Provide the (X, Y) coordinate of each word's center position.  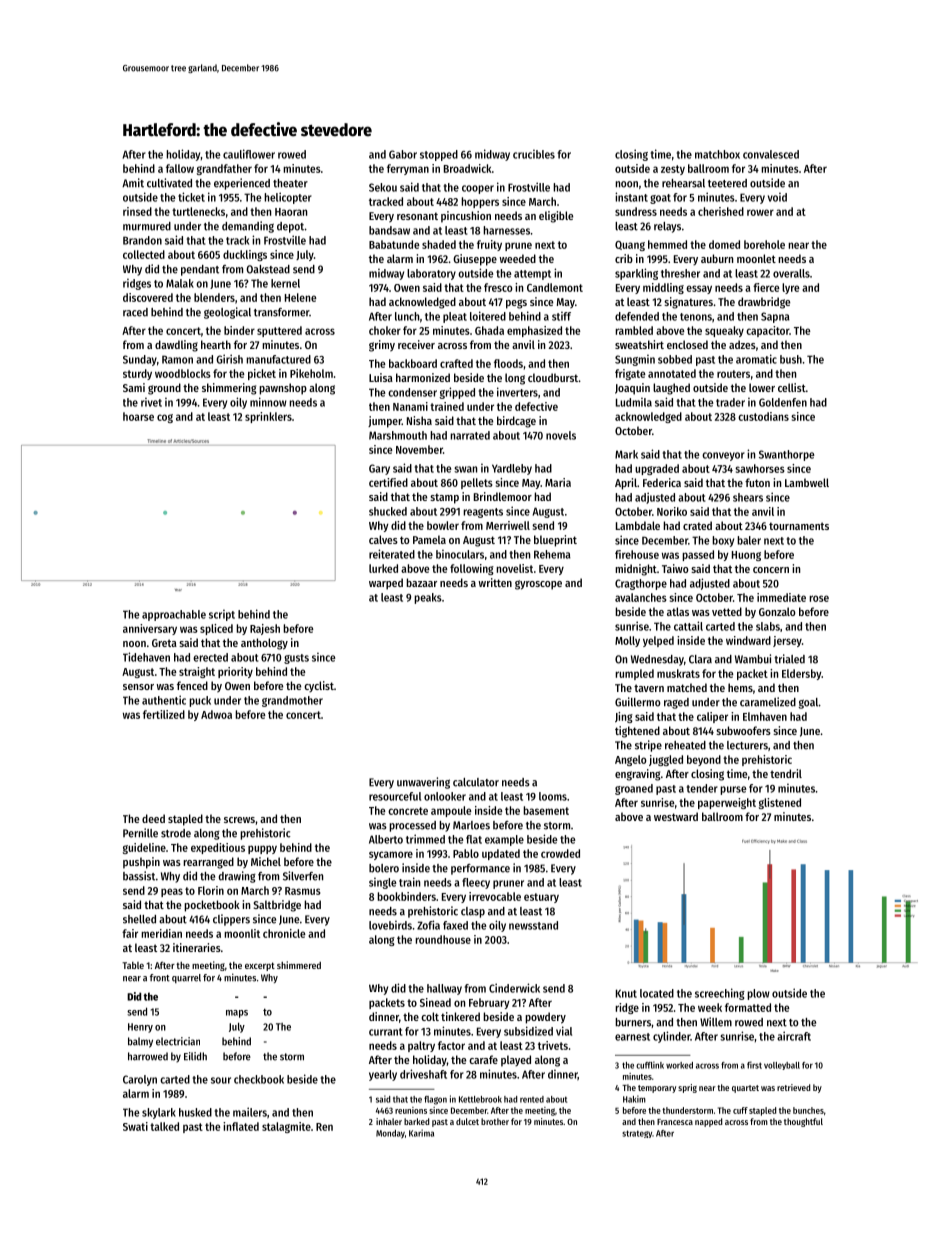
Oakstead (268, 269)
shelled (139, 919)
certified (388, 482)
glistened (780, 803)
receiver (416, 344)
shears (748, 497)
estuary (541, 898)
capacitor (767, 331)
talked (164, 1126)
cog (165, 418)
